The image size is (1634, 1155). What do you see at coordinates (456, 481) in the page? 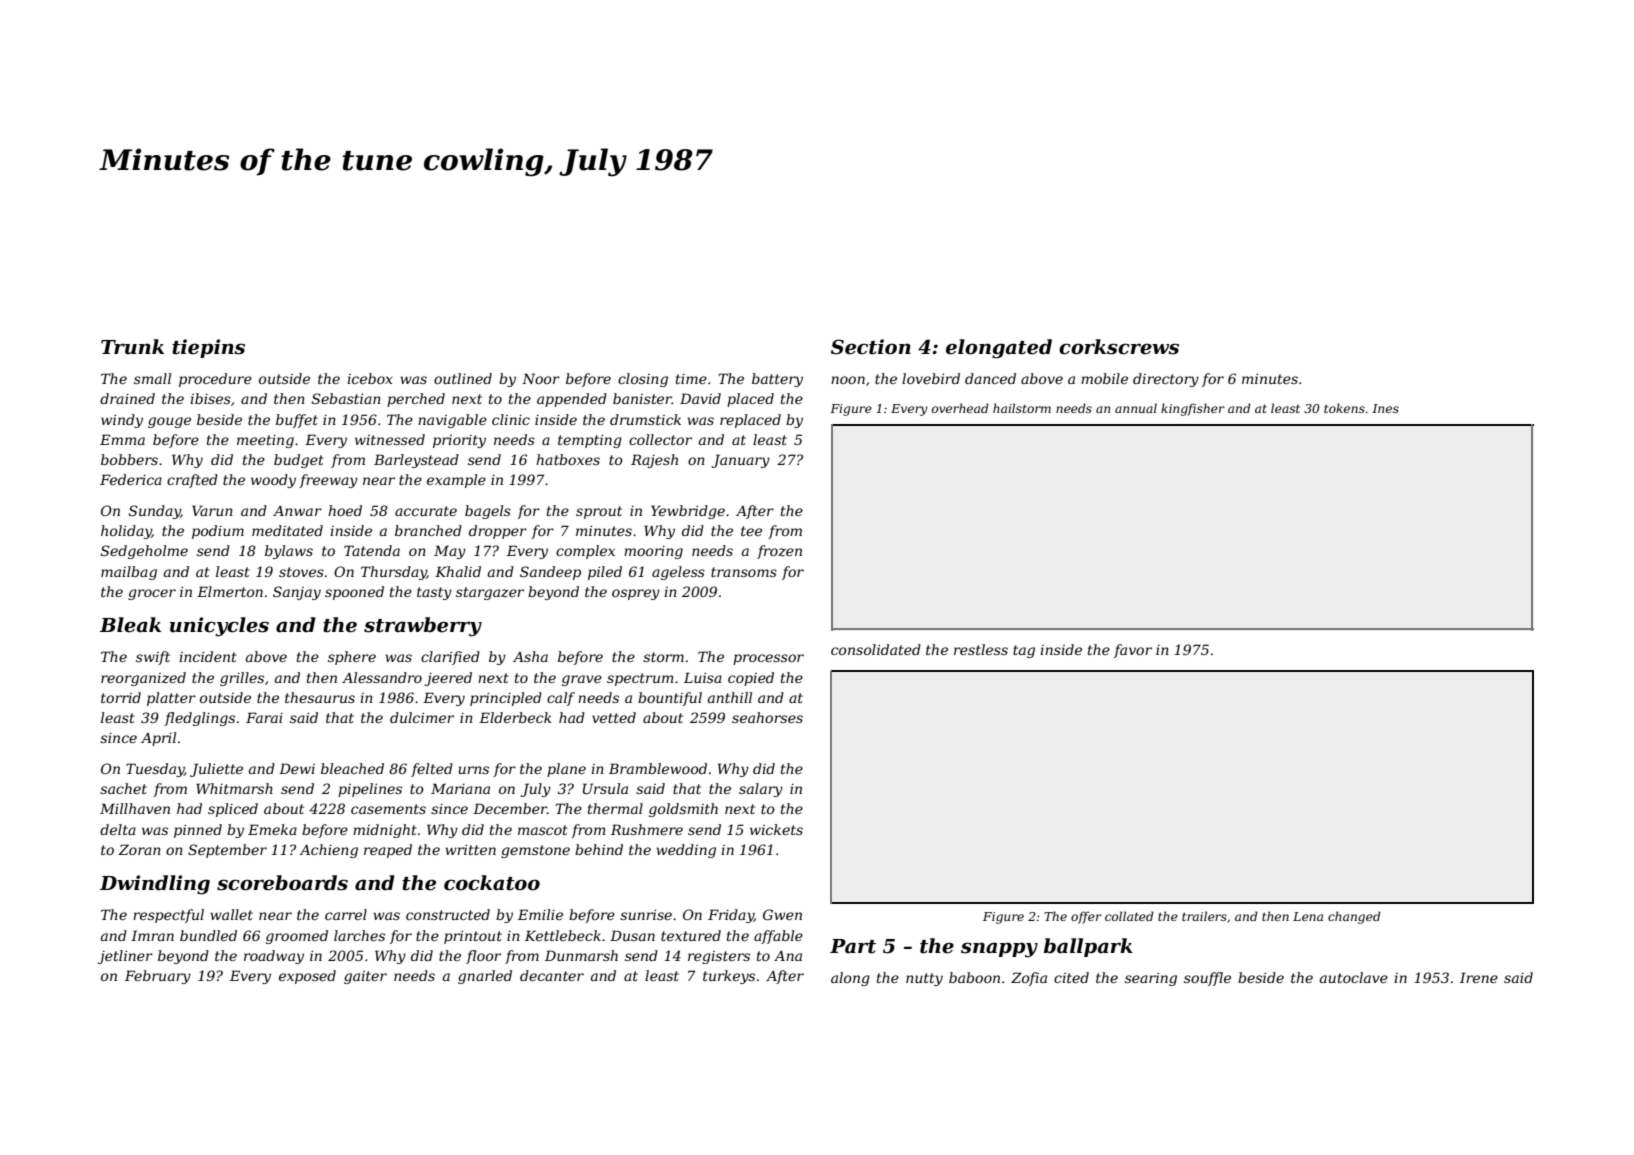
I see `example` at bounding box center [456, 481].
